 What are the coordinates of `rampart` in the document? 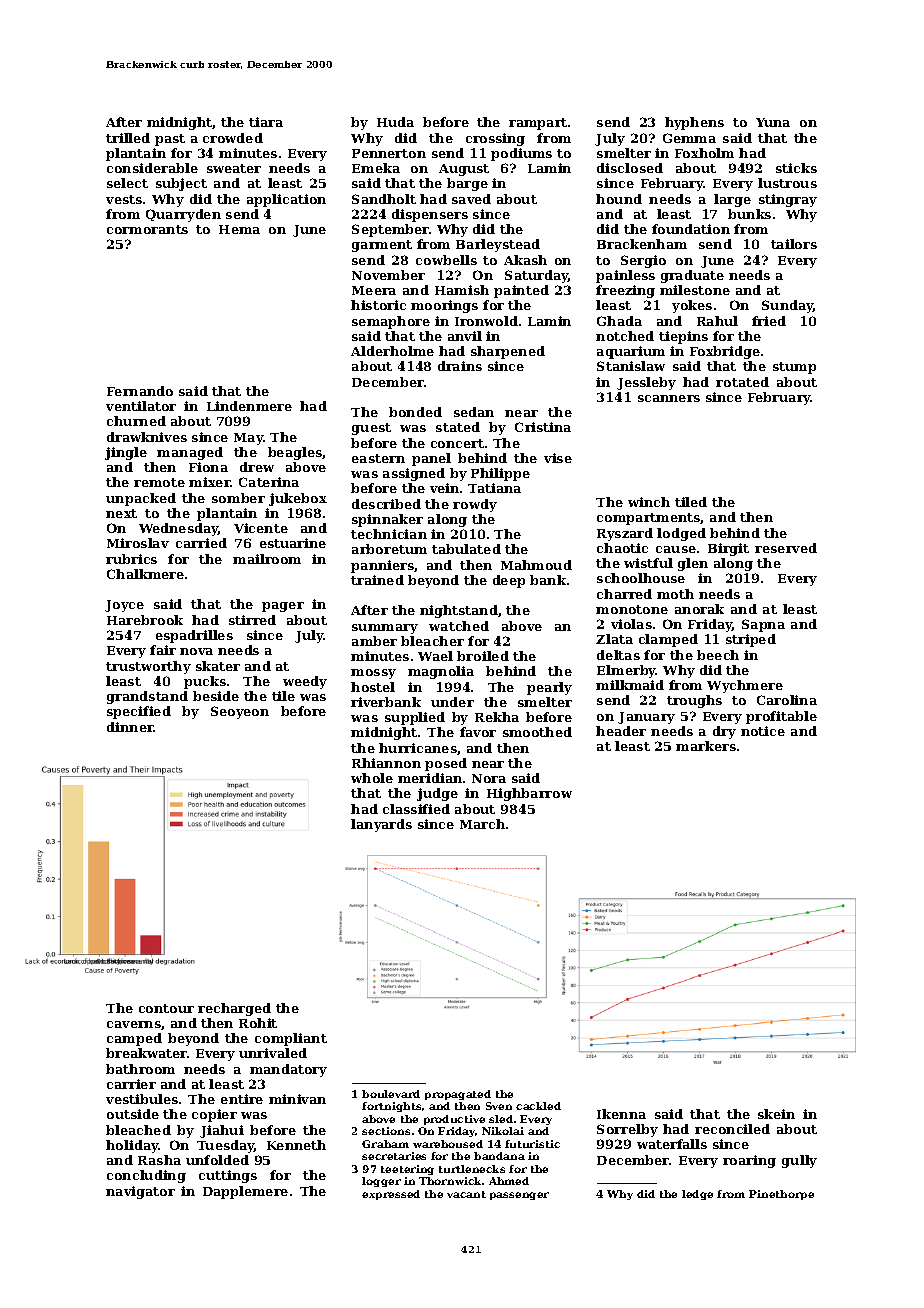 It's located at (538, 124).
